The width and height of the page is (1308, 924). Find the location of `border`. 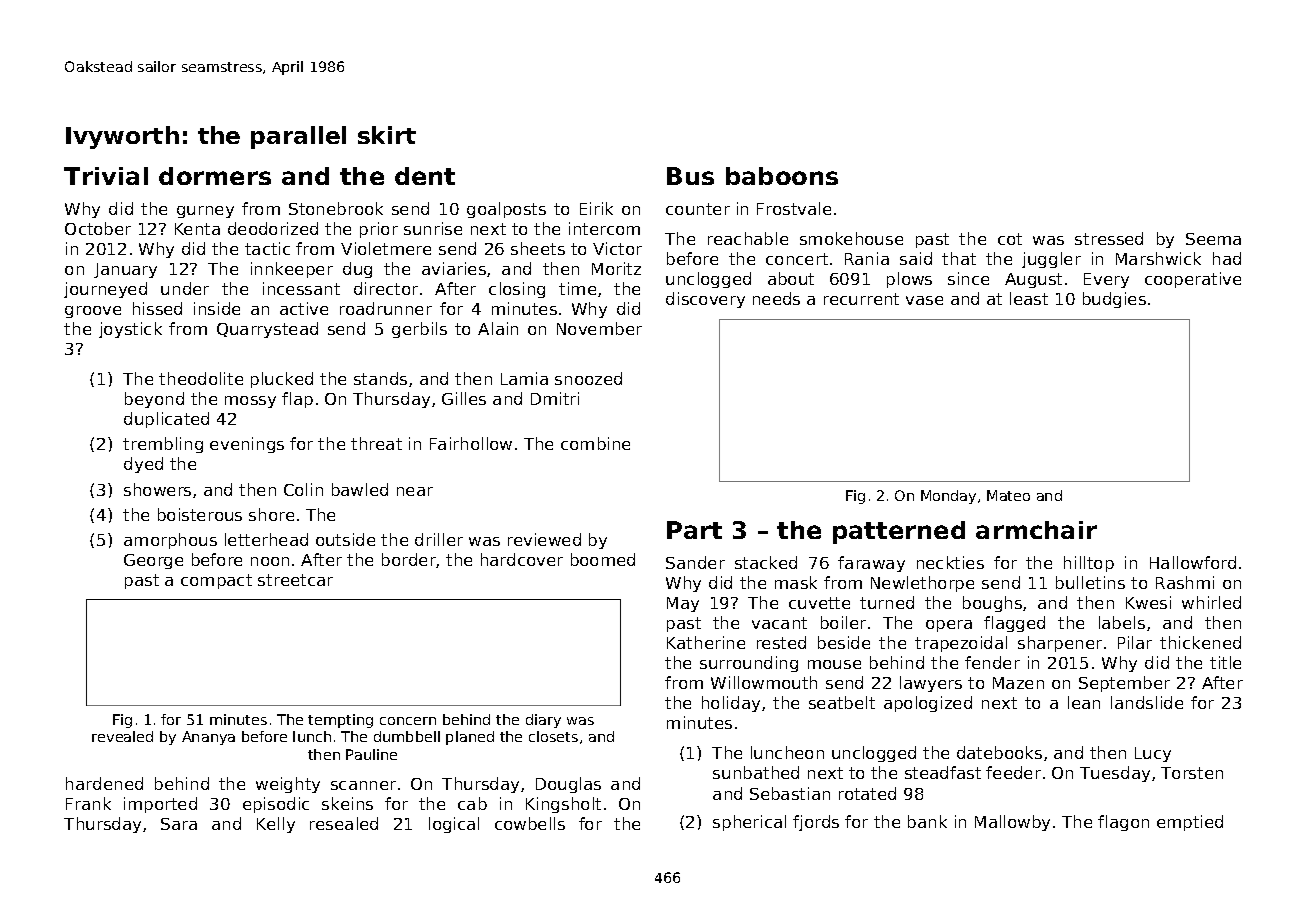

border is located at coordinates (409, 560).
